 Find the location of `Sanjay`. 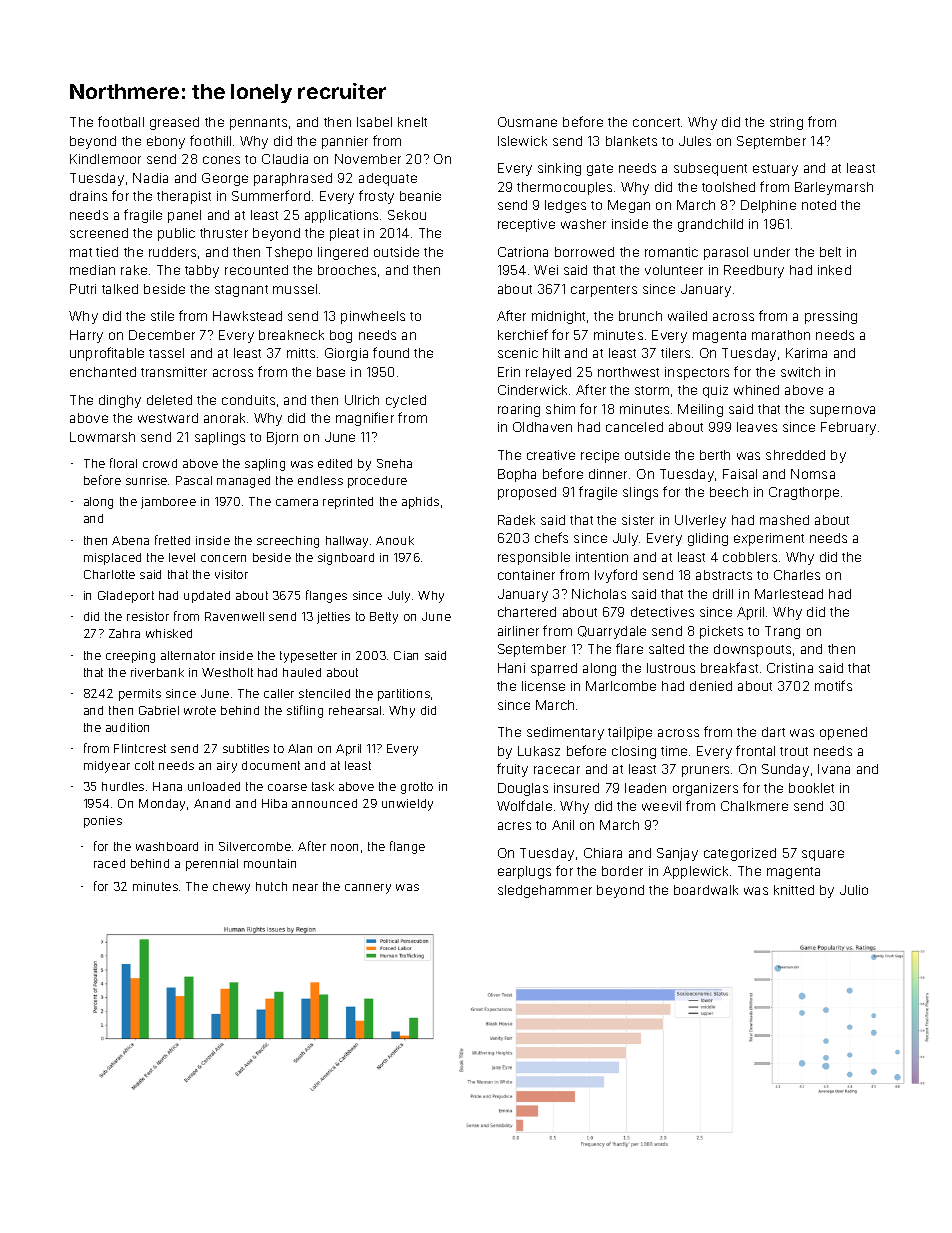

Sanjay is located at coordinates (677, 854).
